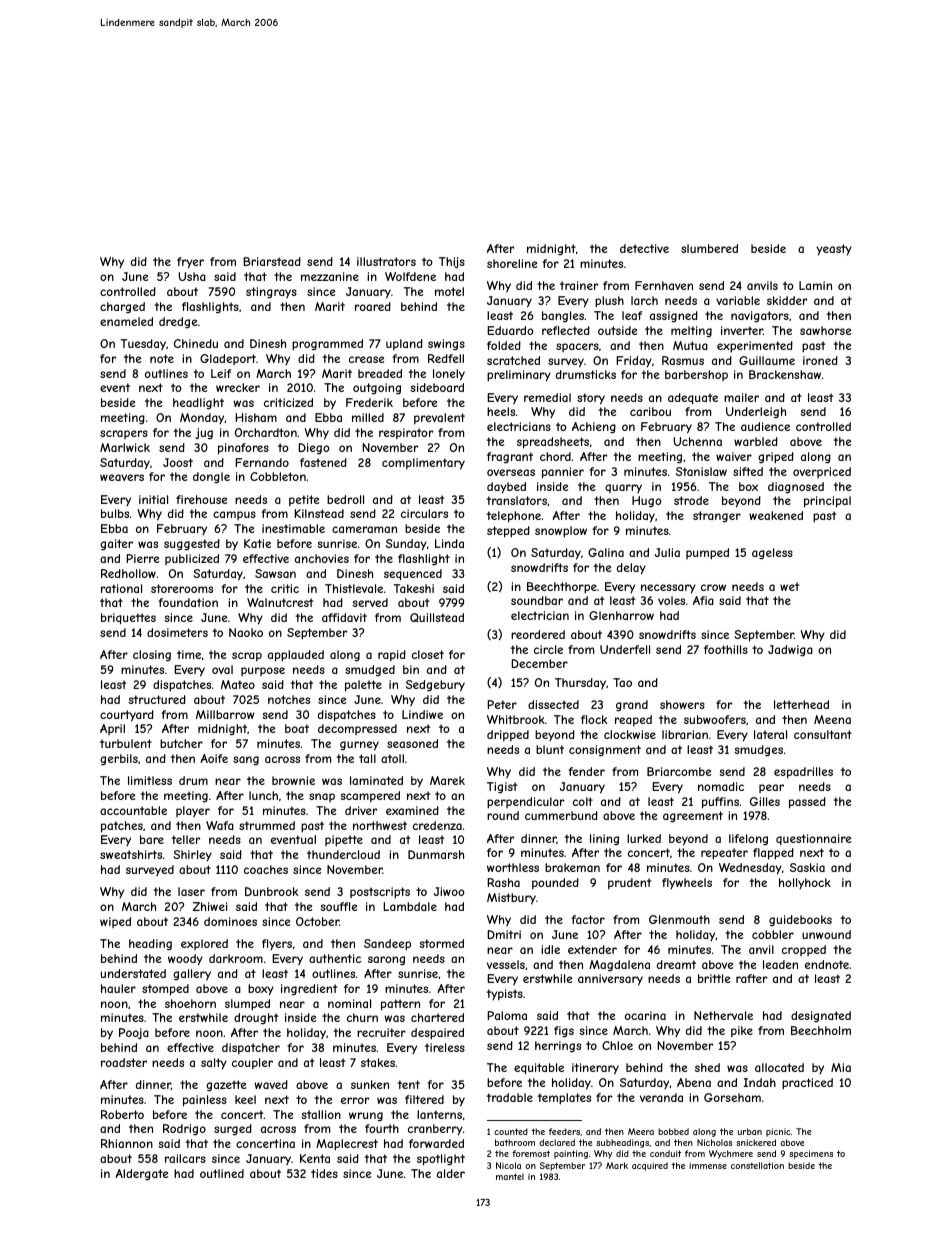 The height and width of the image is (1233, 952). What do you see at coordinates (703, 600) in the image?
I see `Afia` at bounding box center [703, 600].
